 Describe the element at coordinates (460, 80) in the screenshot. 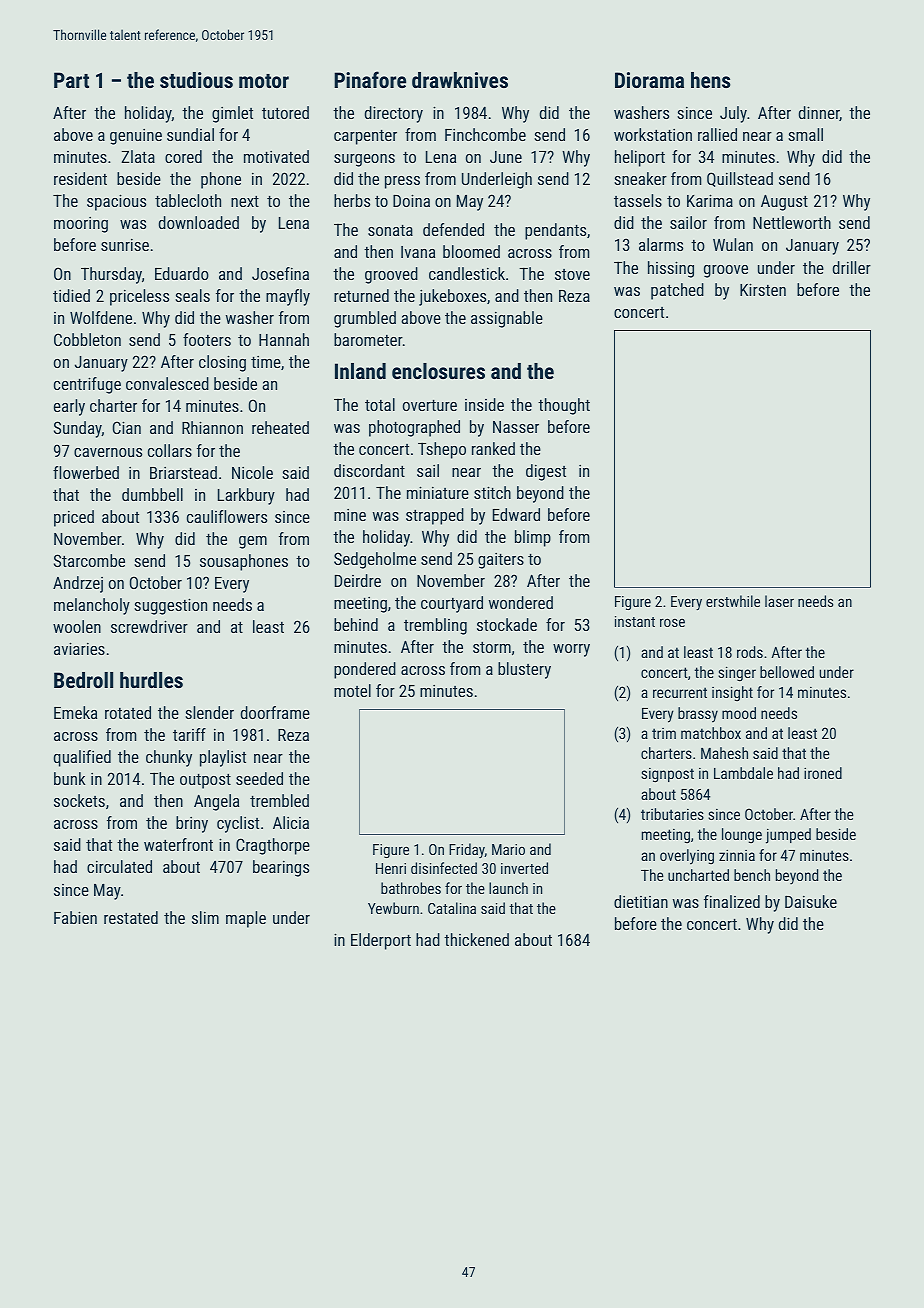

I see `drawknives` at that location.
